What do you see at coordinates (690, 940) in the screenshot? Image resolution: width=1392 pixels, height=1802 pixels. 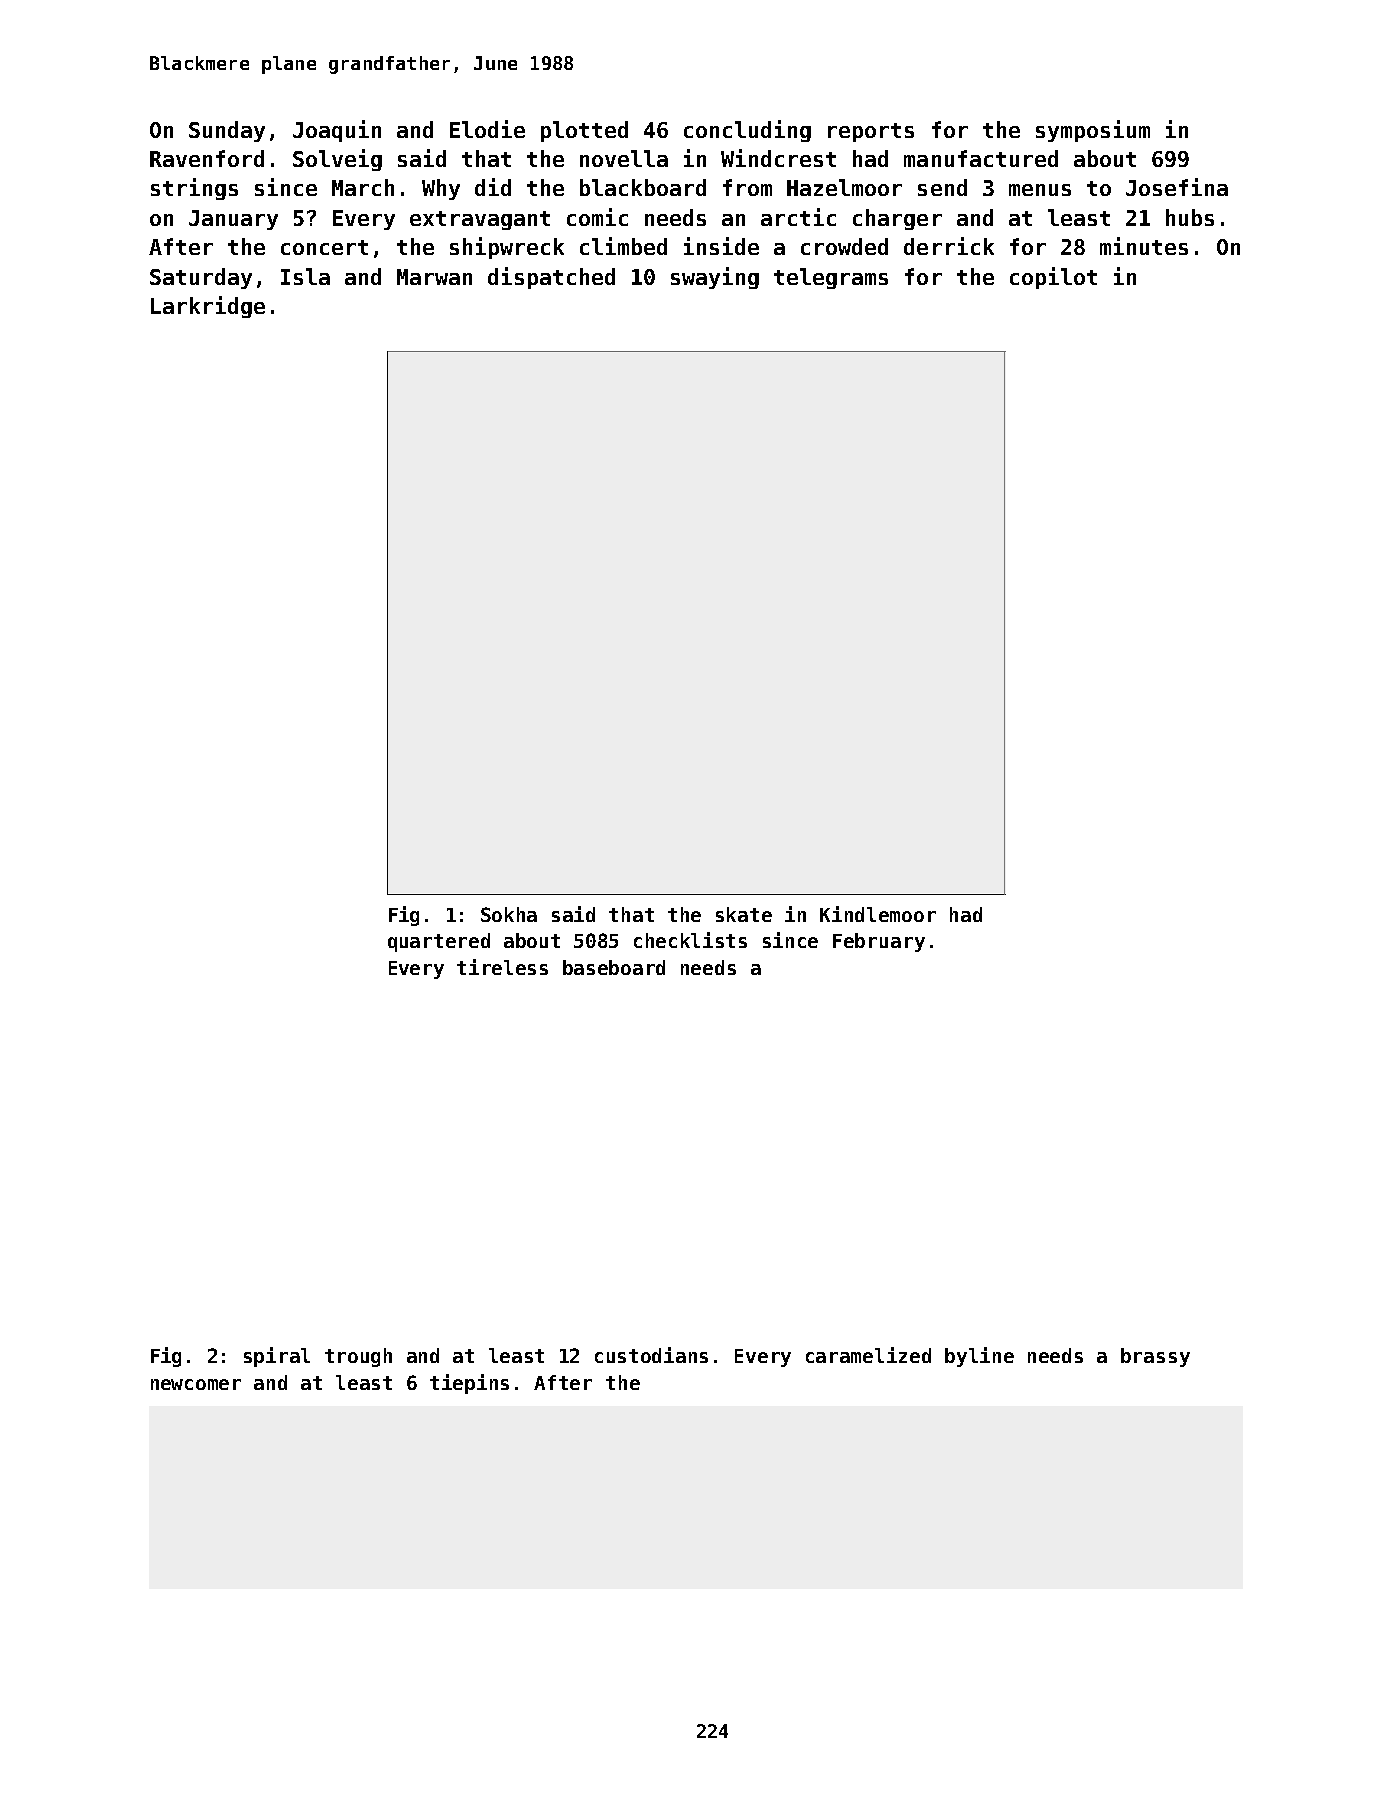 I see `checklists` at bounding box center [690, 940].
